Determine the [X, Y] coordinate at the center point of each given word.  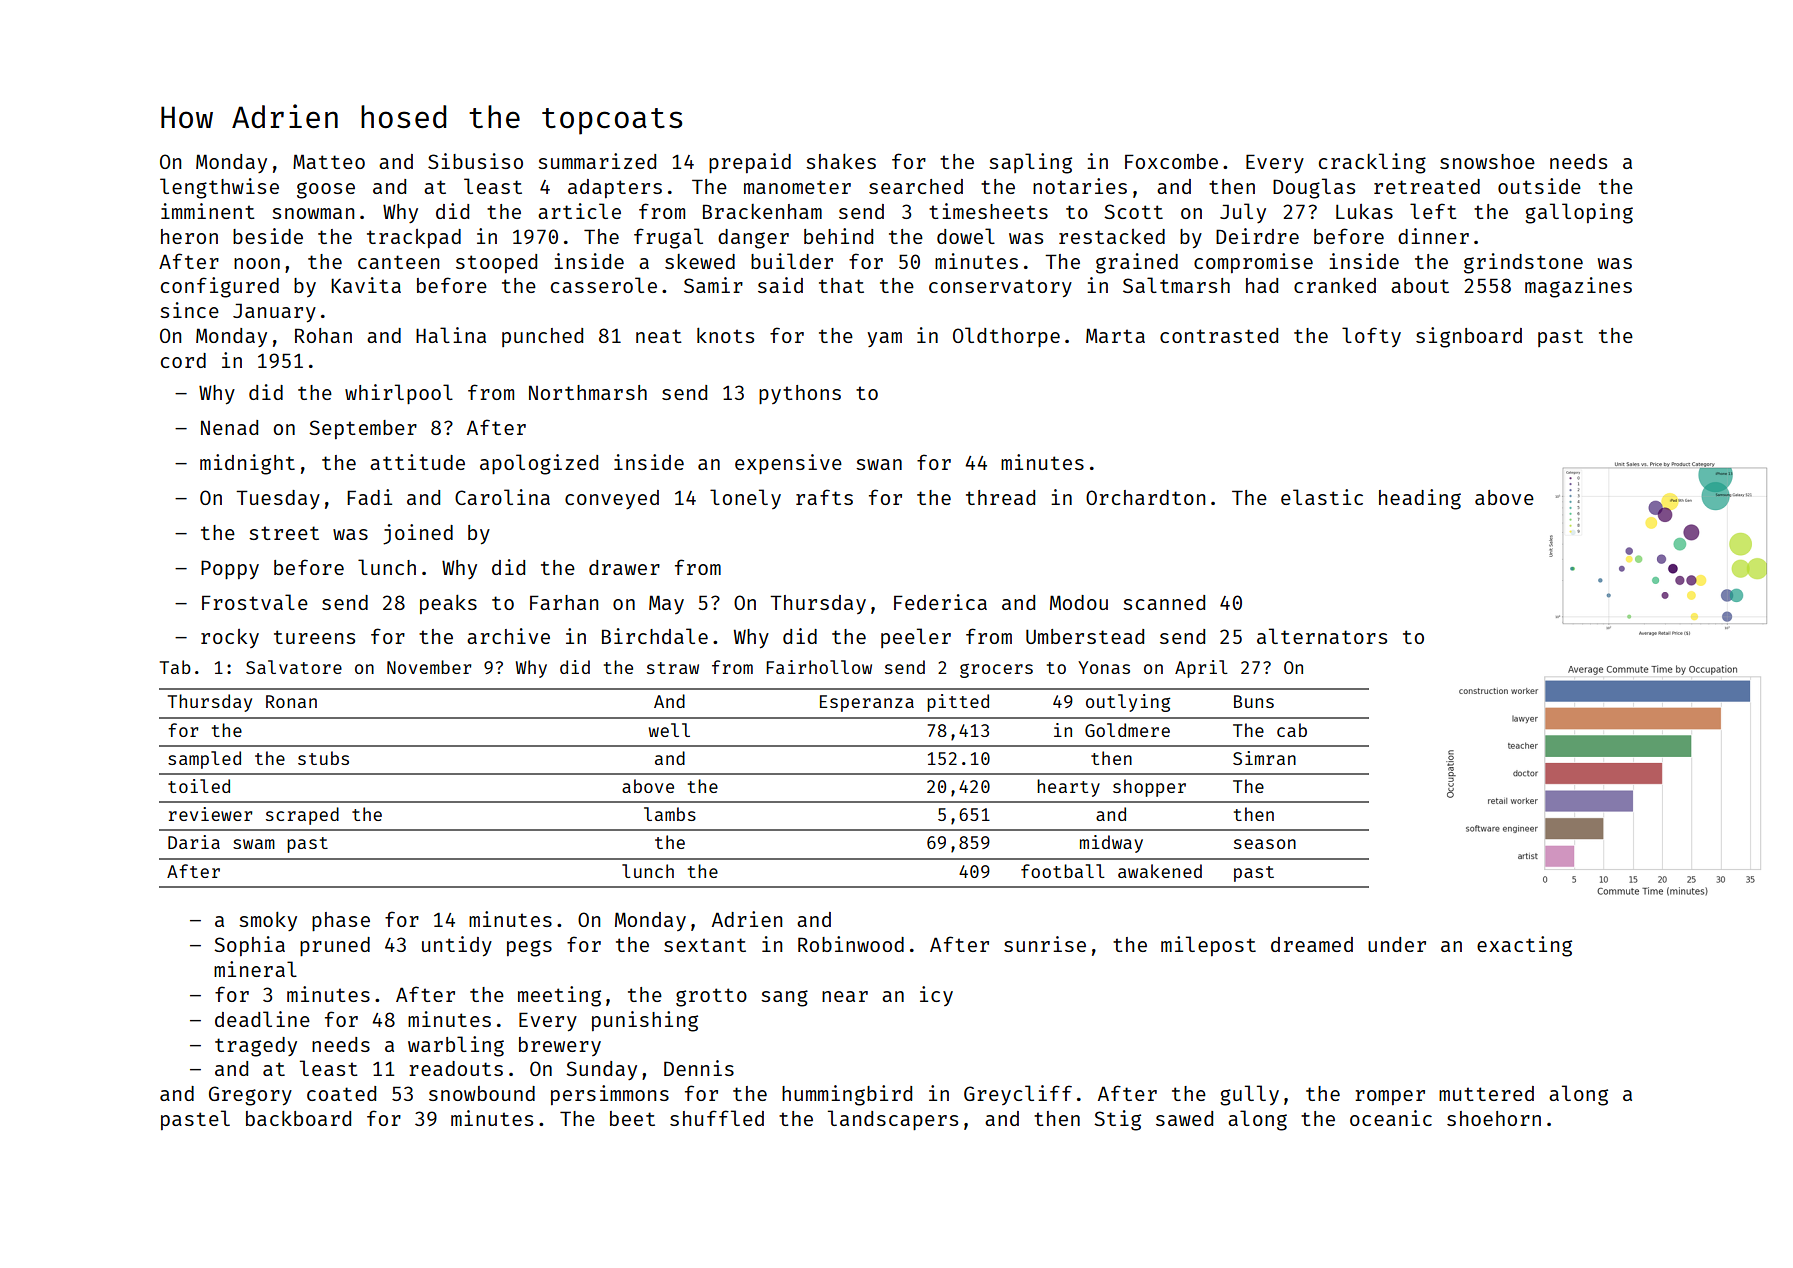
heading [1420, 499]
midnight [247, 464]
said [780, 285]
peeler [916, 638]
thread [1000, 497]
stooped [496, 263]
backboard [298, 1118]
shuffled [717, 1118]
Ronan [291, 701]
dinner [1433, 236]
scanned [1164, 602]
